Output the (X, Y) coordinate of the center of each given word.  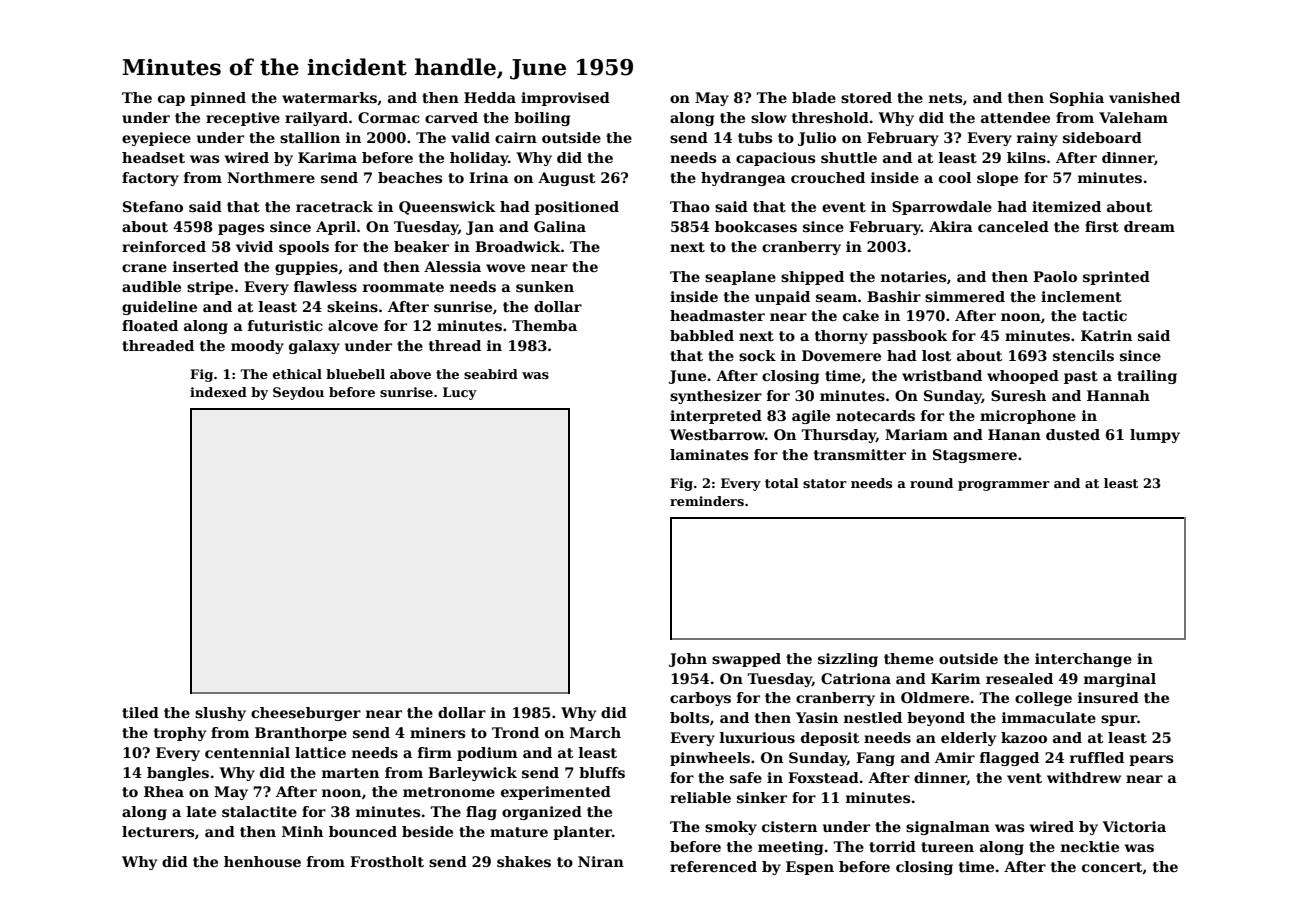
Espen (810, 868)
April (336, 228)
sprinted (1116, 278)
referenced (713, 866)
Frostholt (387, 861)
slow (769, 117)
